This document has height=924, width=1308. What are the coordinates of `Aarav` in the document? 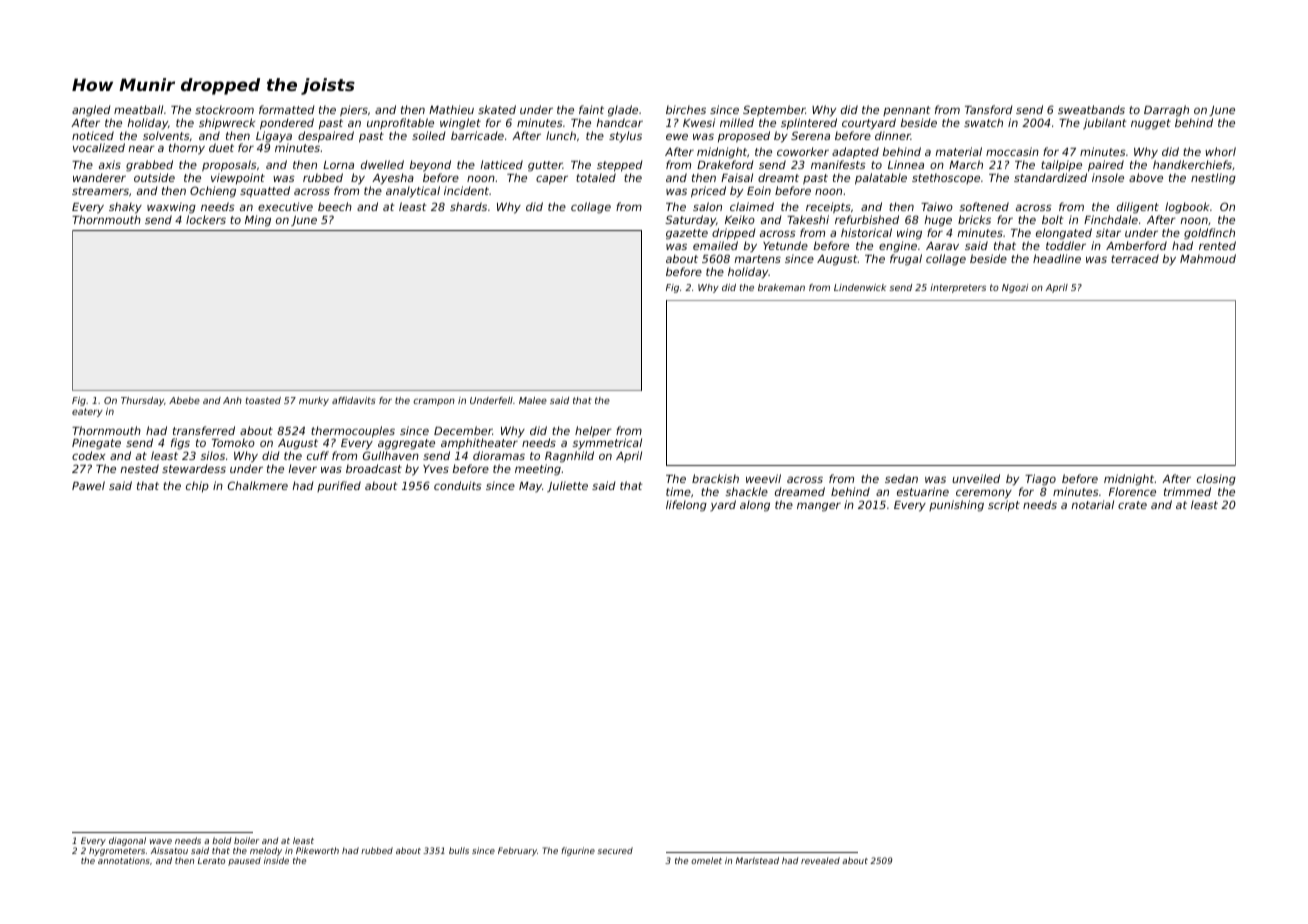 It's located at (942, 246).
